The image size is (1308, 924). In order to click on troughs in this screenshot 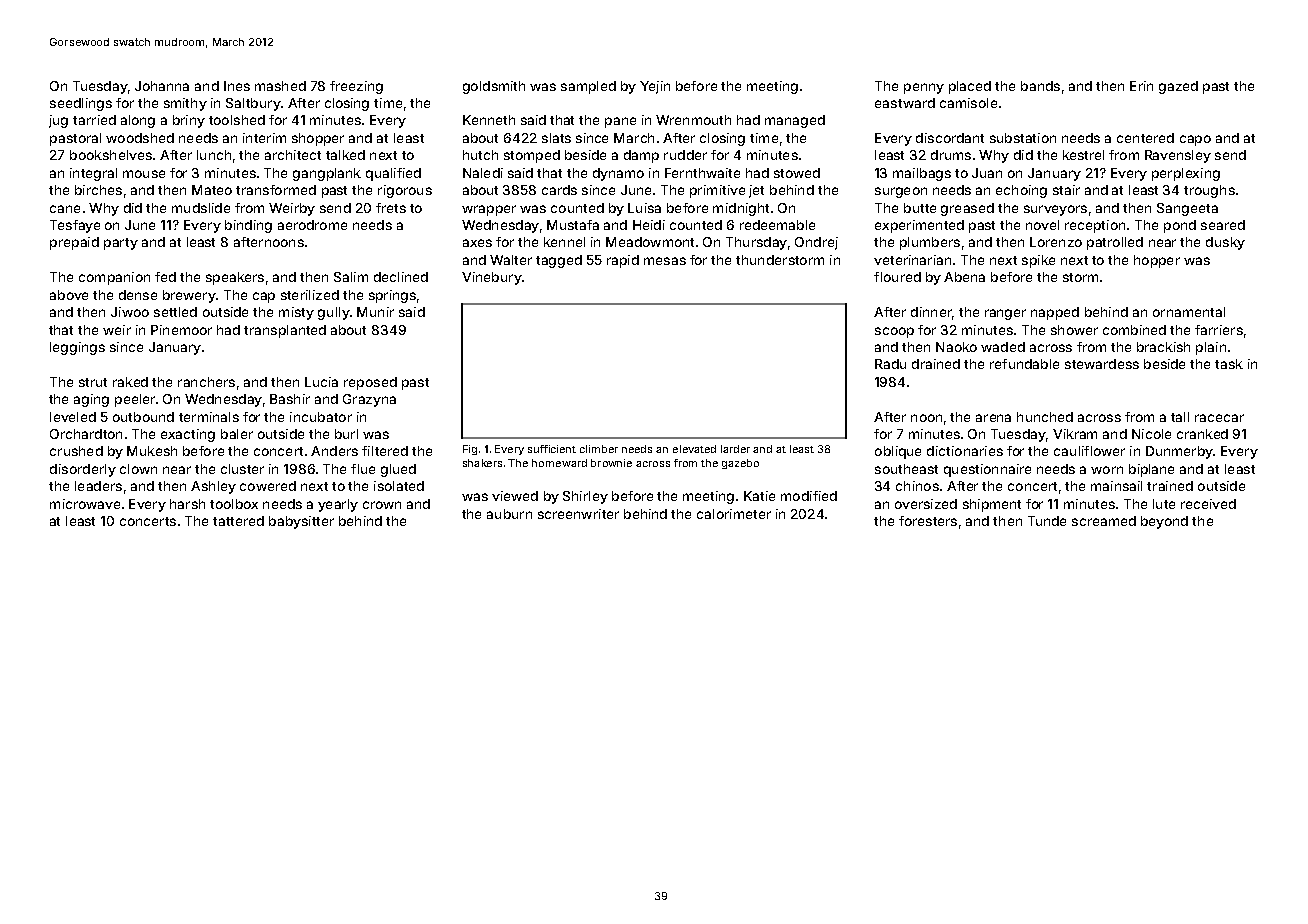, I will do `click(1209, 191)`.
